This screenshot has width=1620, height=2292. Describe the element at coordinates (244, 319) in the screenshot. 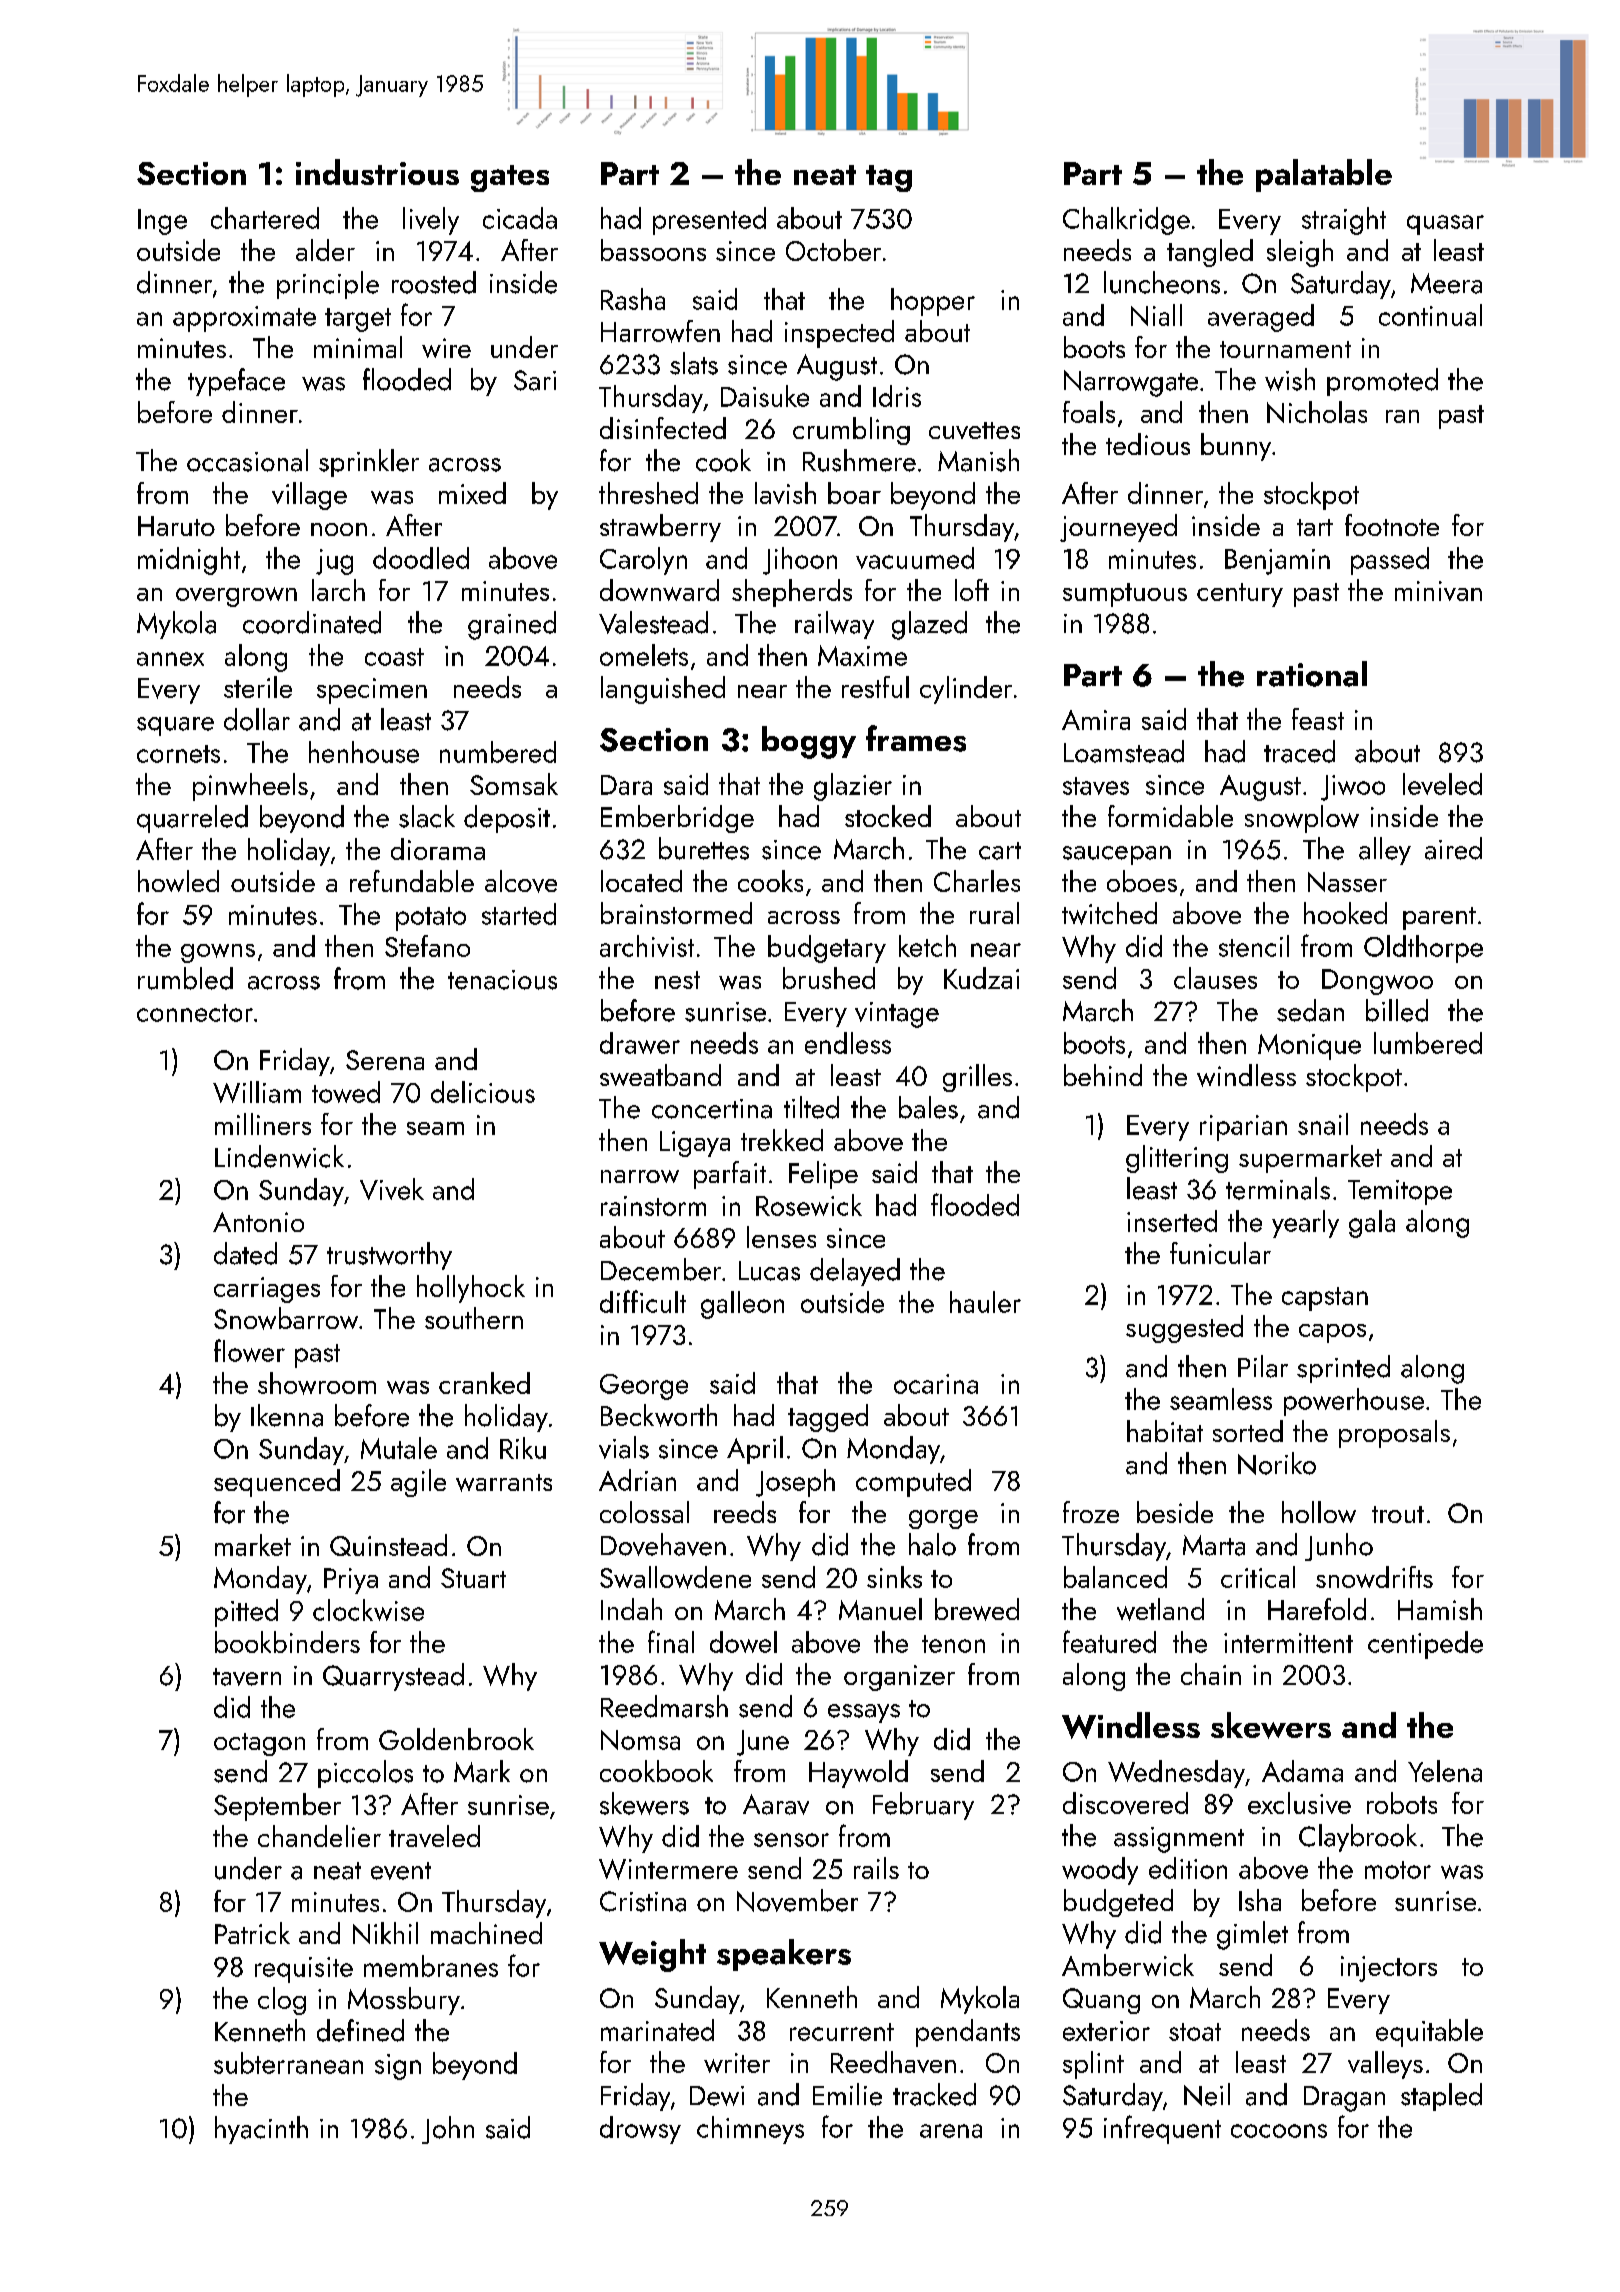

I see `approximate` at that location.
